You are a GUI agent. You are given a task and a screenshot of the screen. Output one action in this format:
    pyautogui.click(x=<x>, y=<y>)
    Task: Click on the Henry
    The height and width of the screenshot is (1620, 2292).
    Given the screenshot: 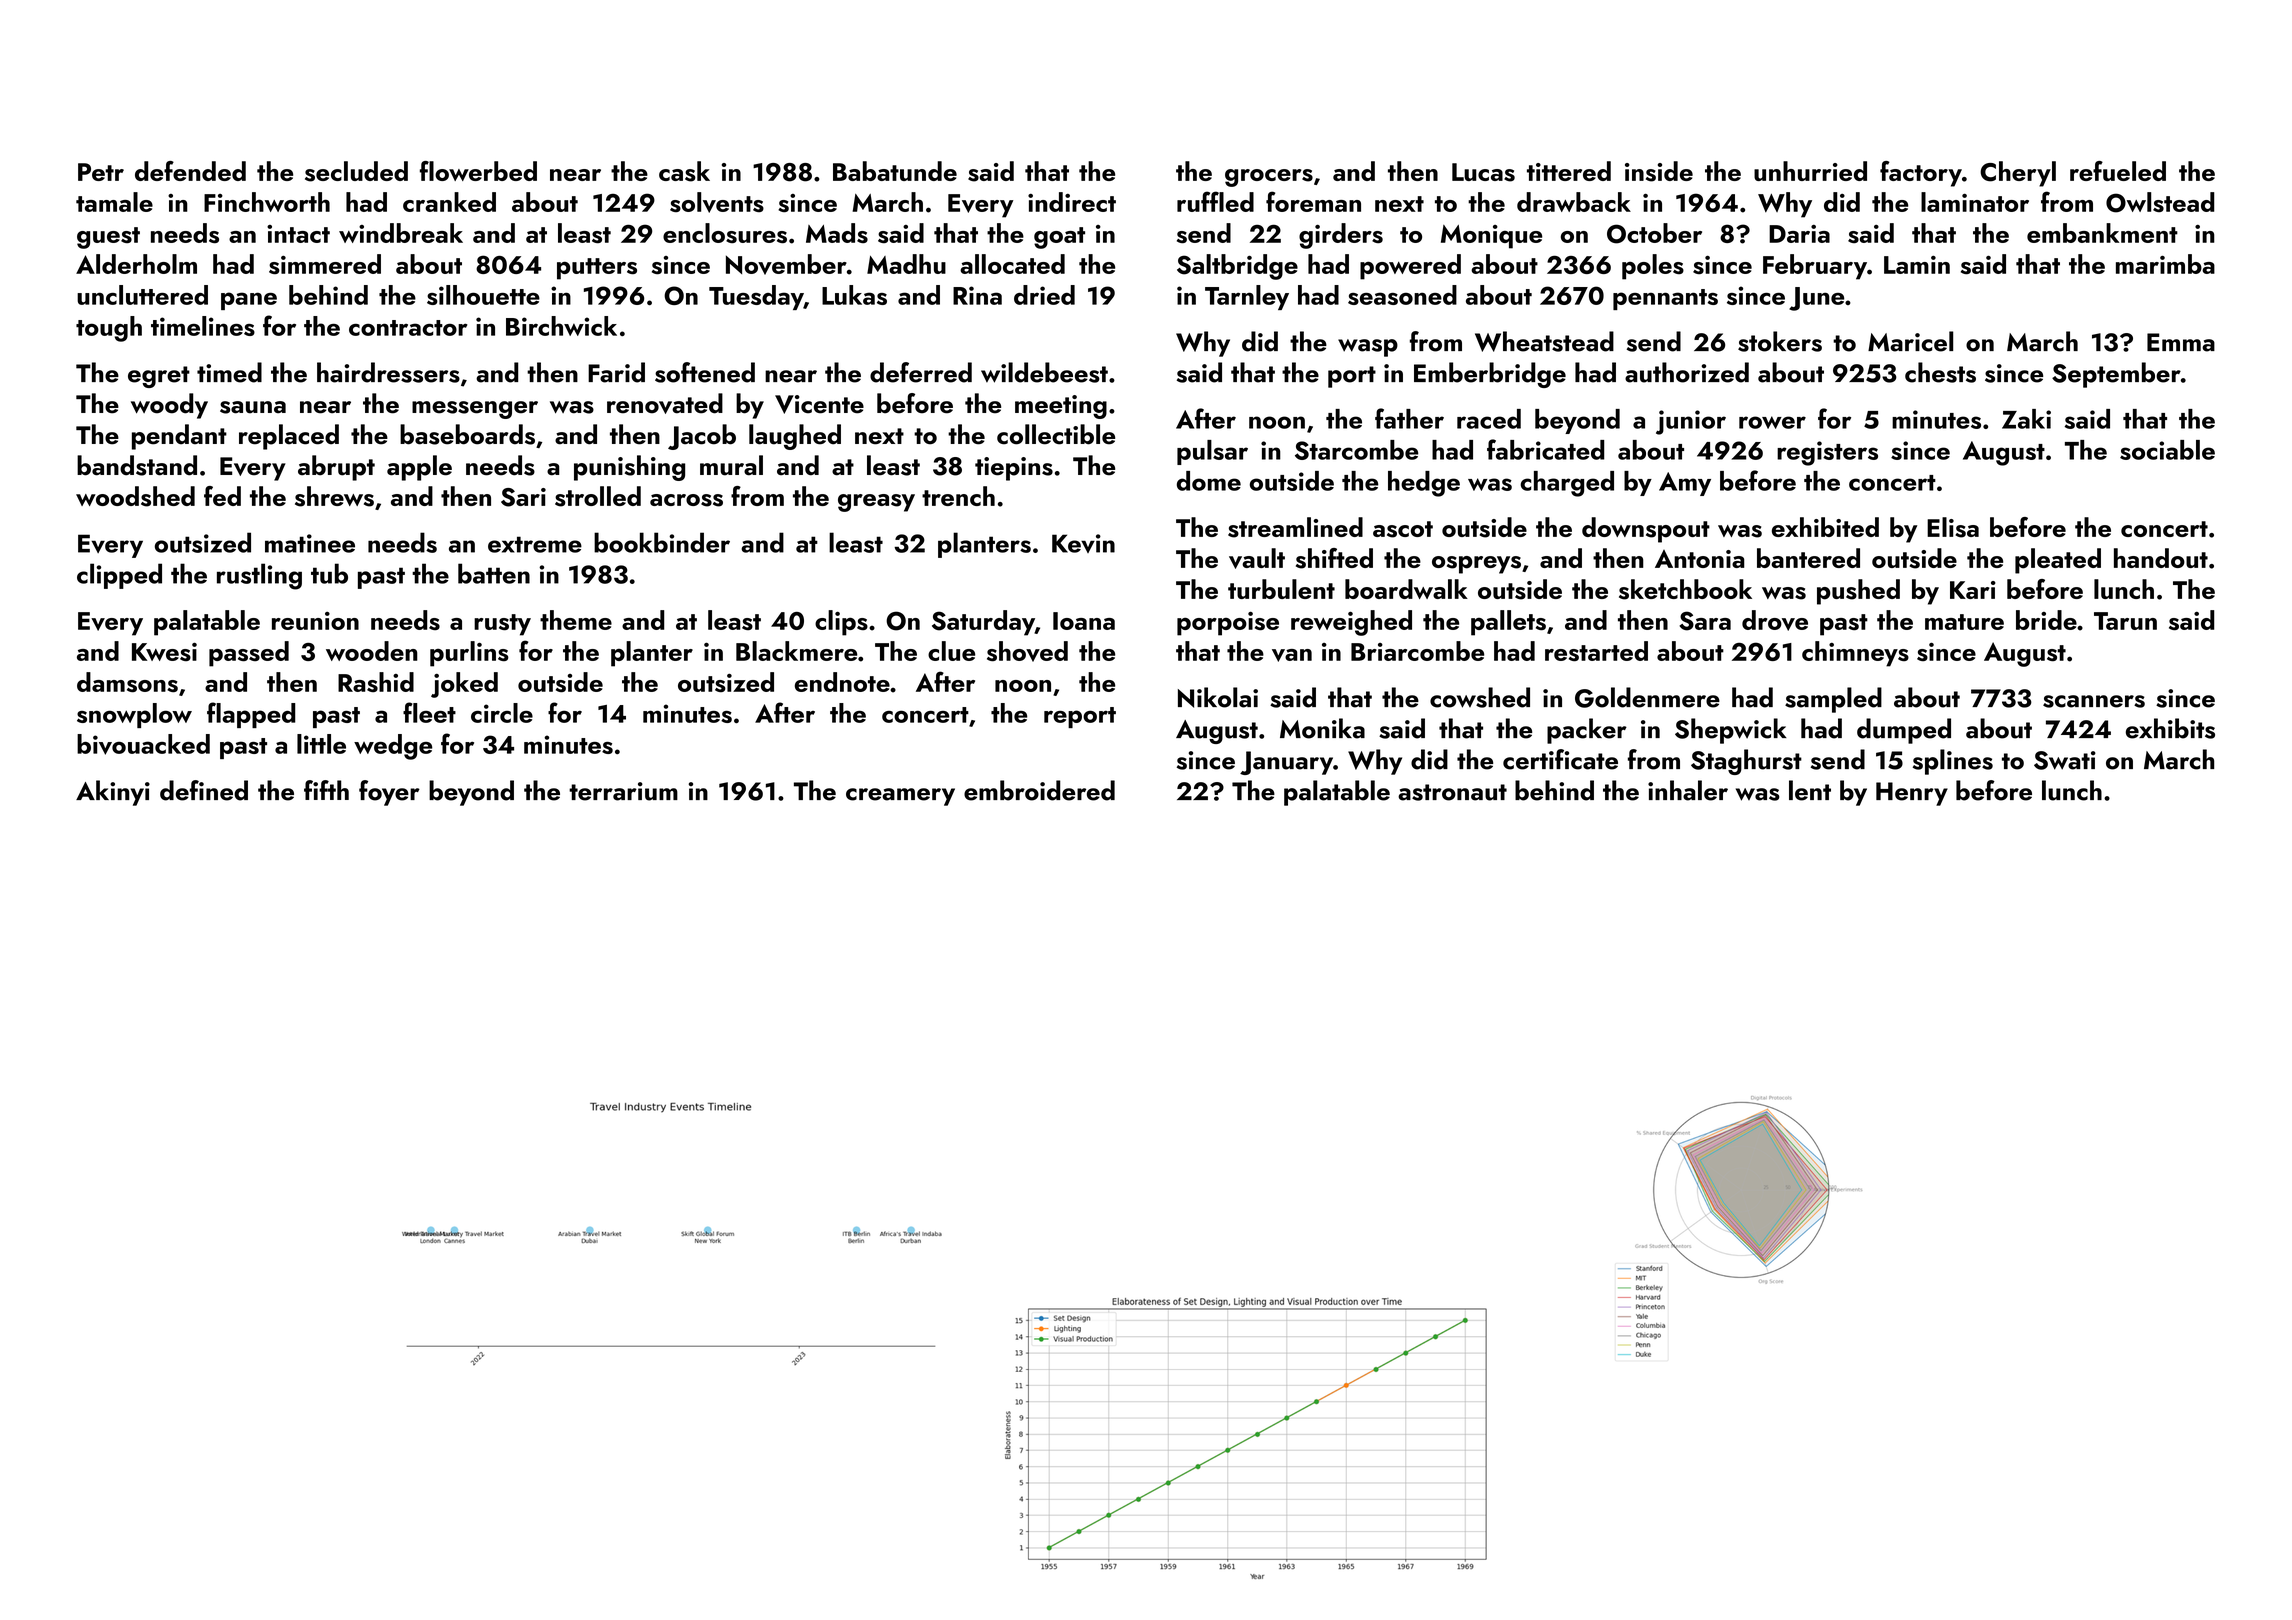 What is the action you would take?
    pyautogui.click(x=1912, y=794)
